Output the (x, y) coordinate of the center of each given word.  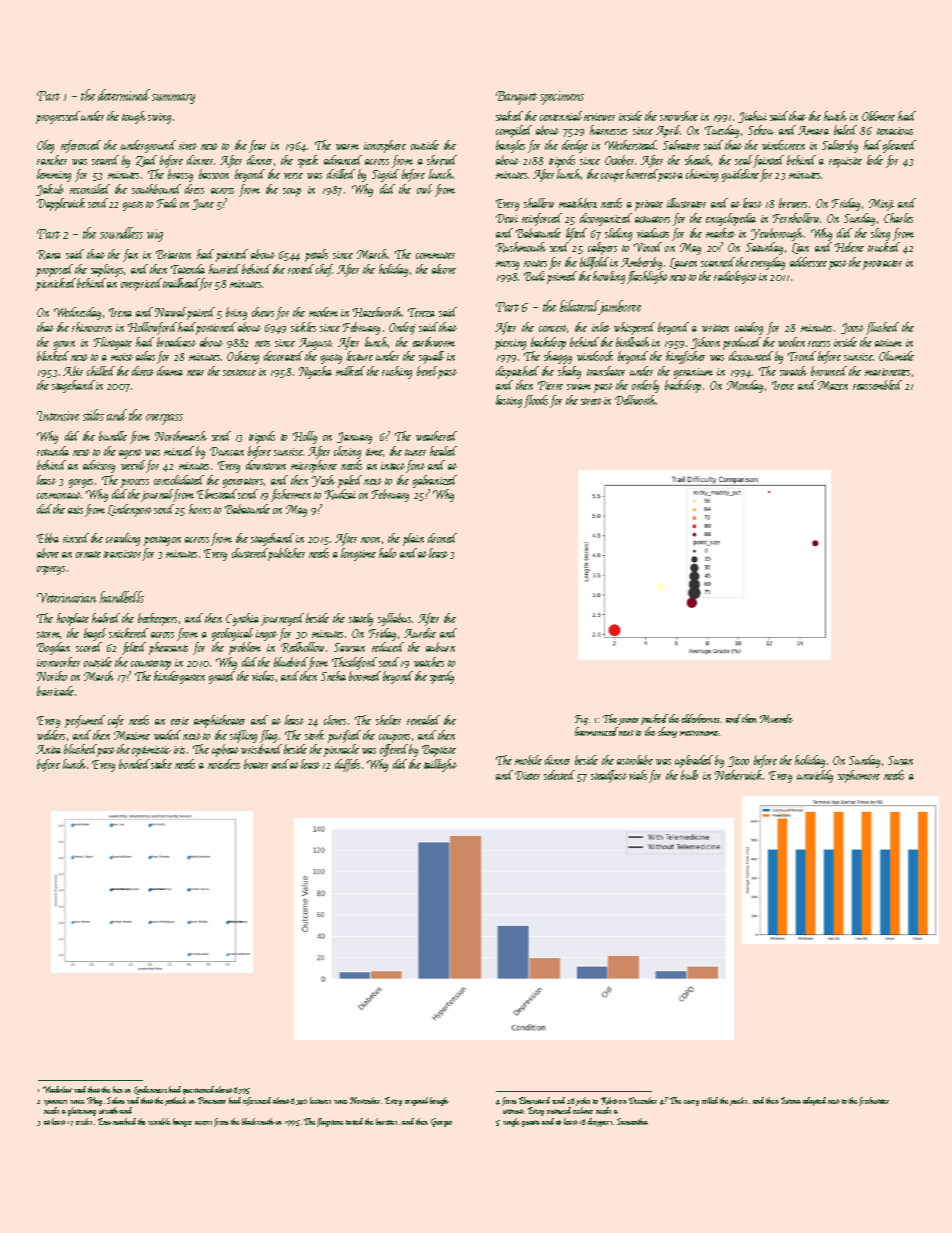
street (591, 401)
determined (124, 95)
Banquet (516, 98)
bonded (134, 764)
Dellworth (636, 400)
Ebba (48, 538)
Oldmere (878, 116)
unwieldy (815, 776)
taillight (440, 765)
